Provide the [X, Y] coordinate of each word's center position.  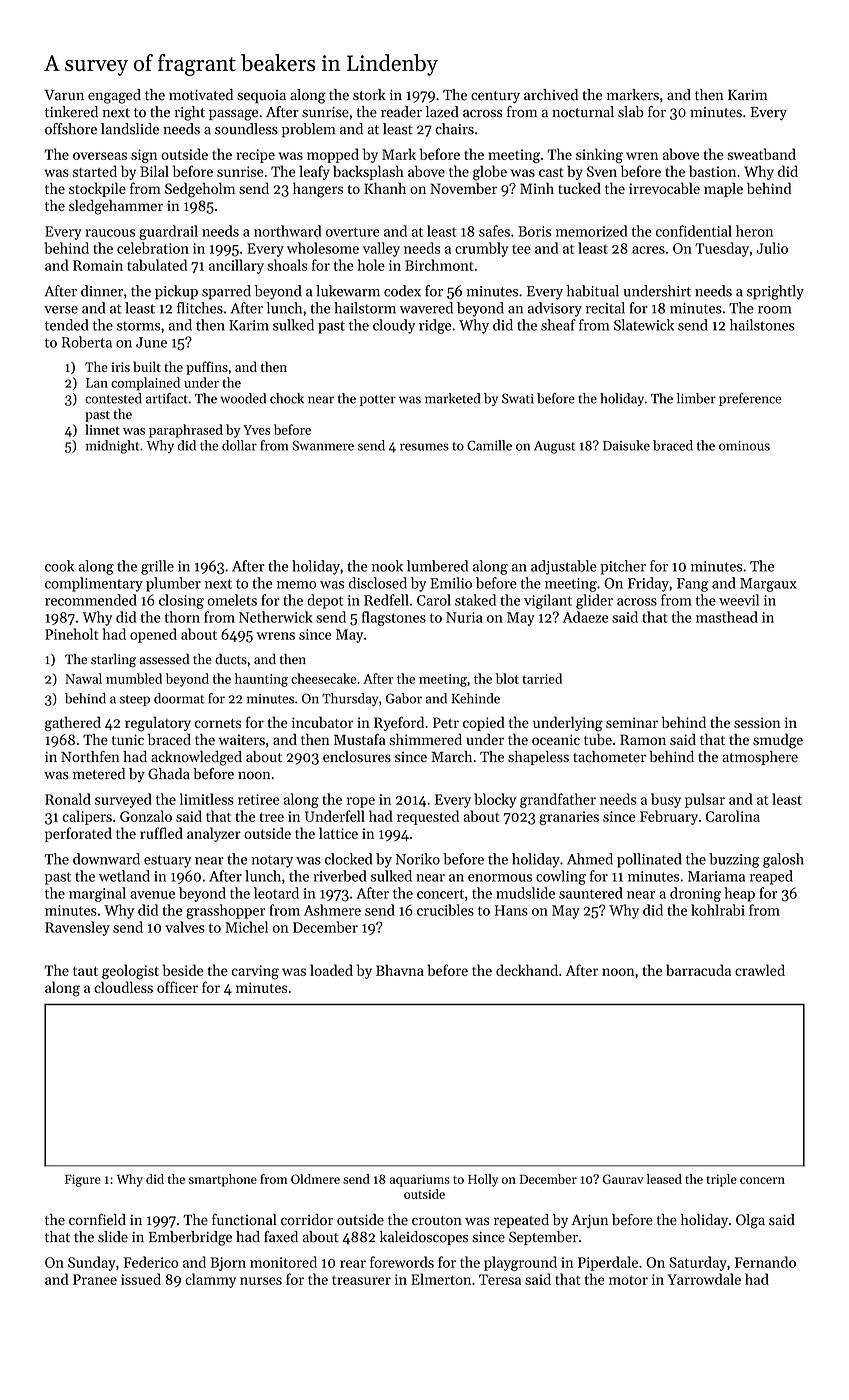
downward [106, 859]
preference [750, 399]
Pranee [95, 1279]
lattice [338, 833]
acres [648, 250]
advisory [555, 309]
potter [378, 400]
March [451, 756]
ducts [231, 659]
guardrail [168, 232]
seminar [632, 722]
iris [120, 367]
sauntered [591, 893]
